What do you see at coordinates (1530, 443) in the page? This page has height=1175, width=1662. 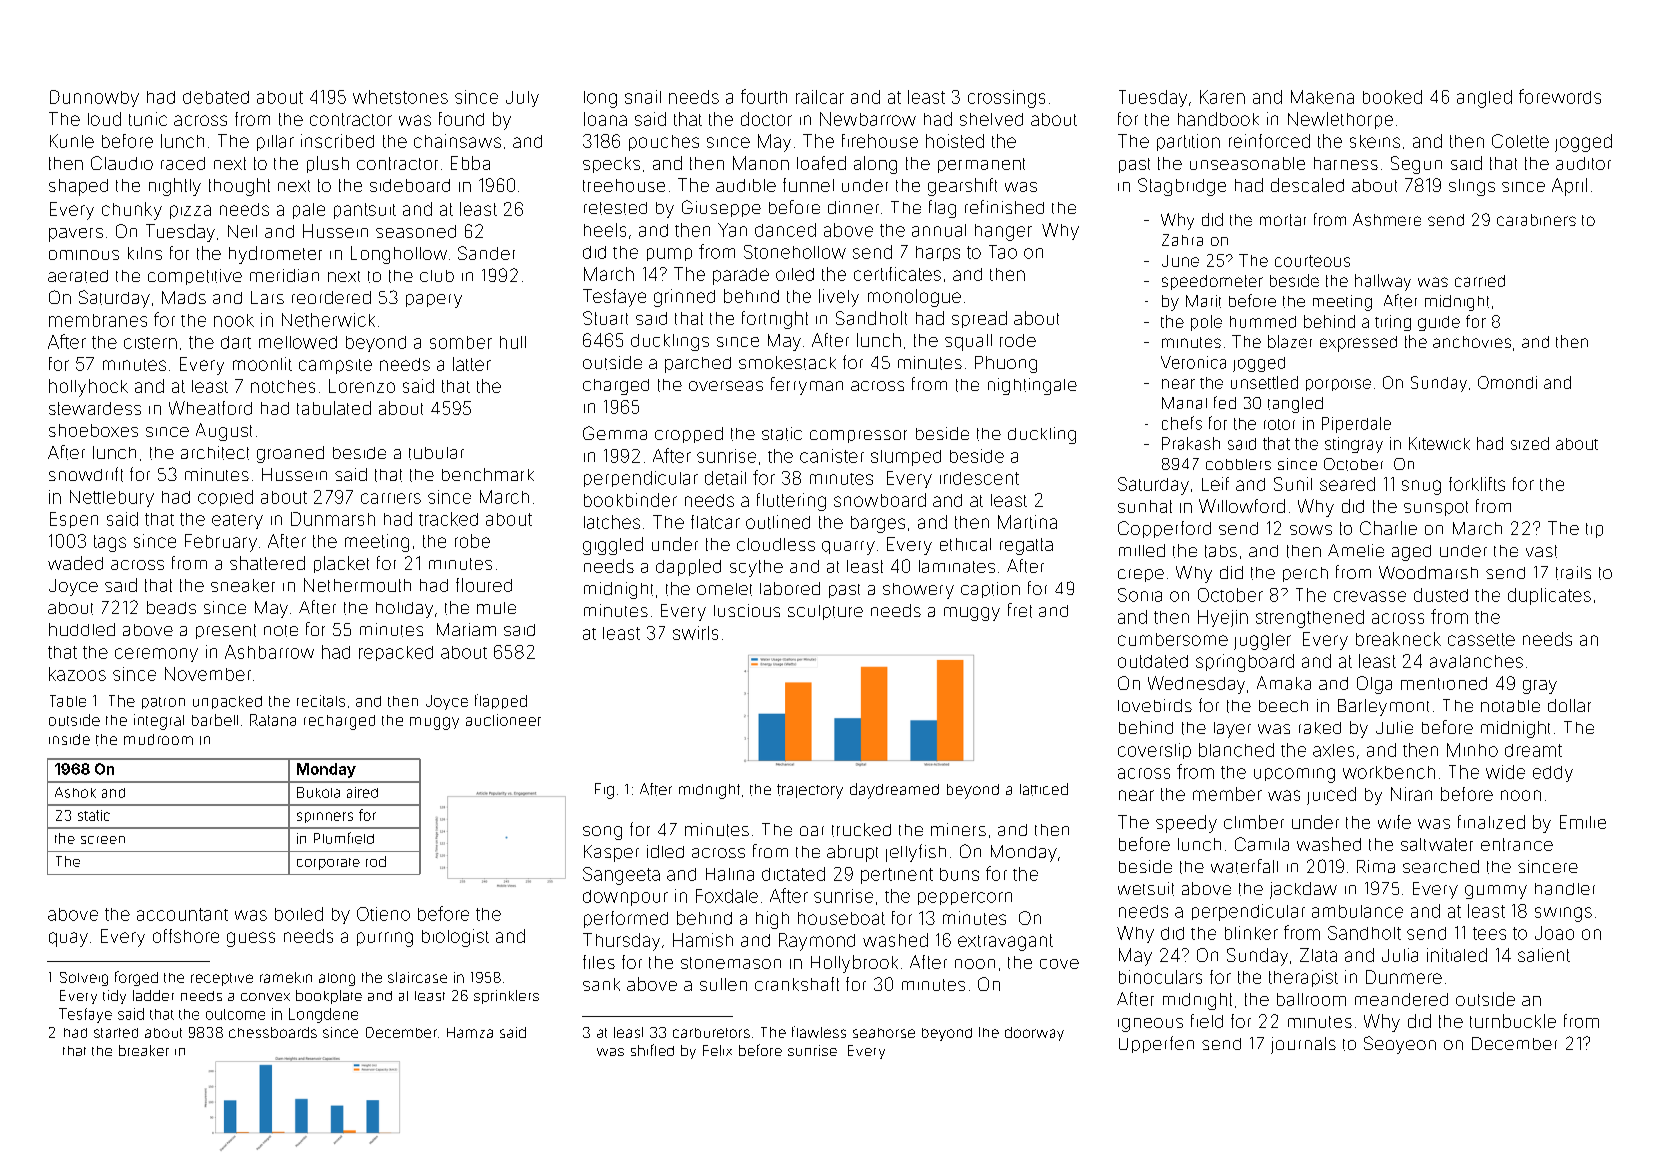 I see `sized` at bounding box center [1530, 443].
